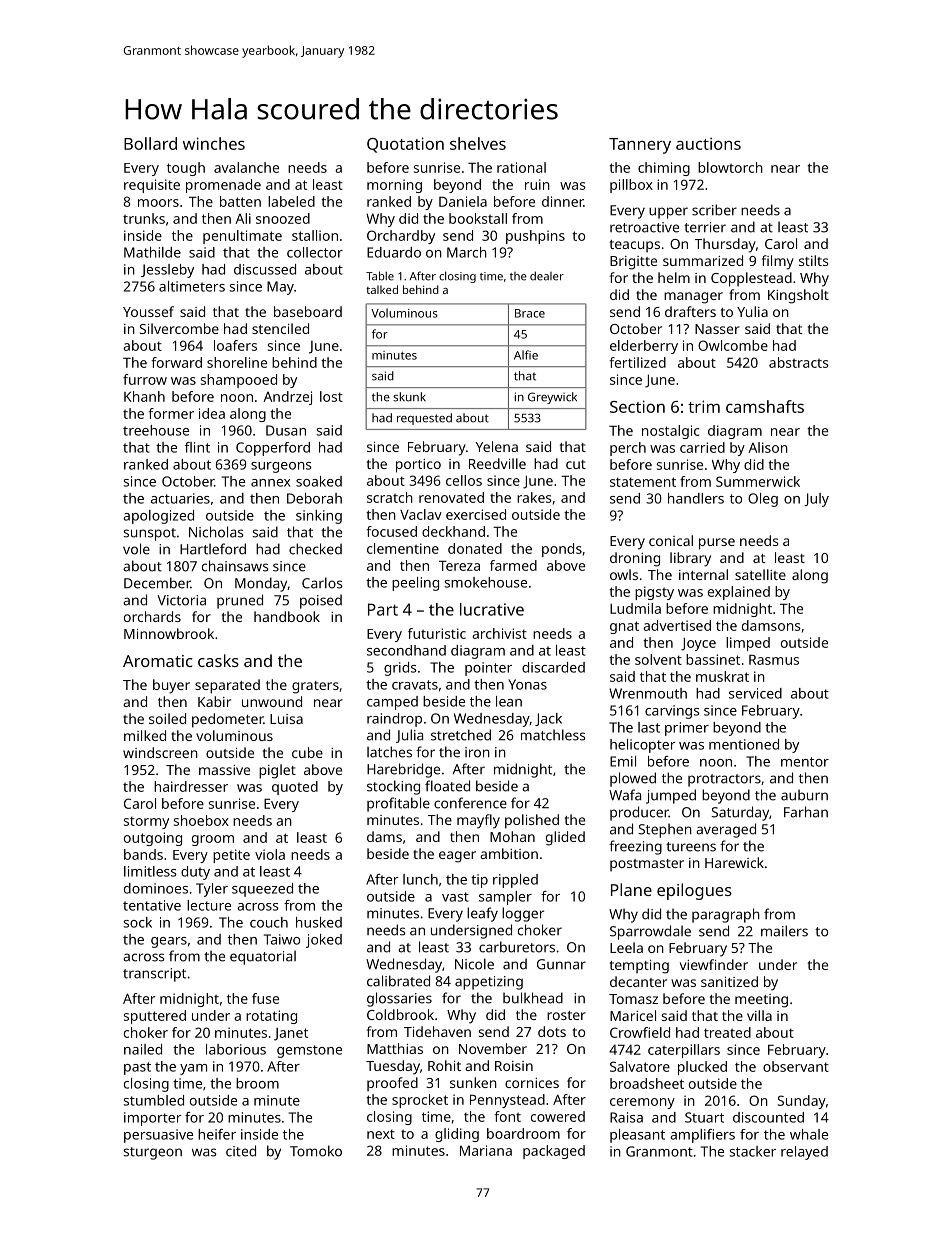 The image size is (952, 1233). I want to click on Mariana, so click(486, 1150).
